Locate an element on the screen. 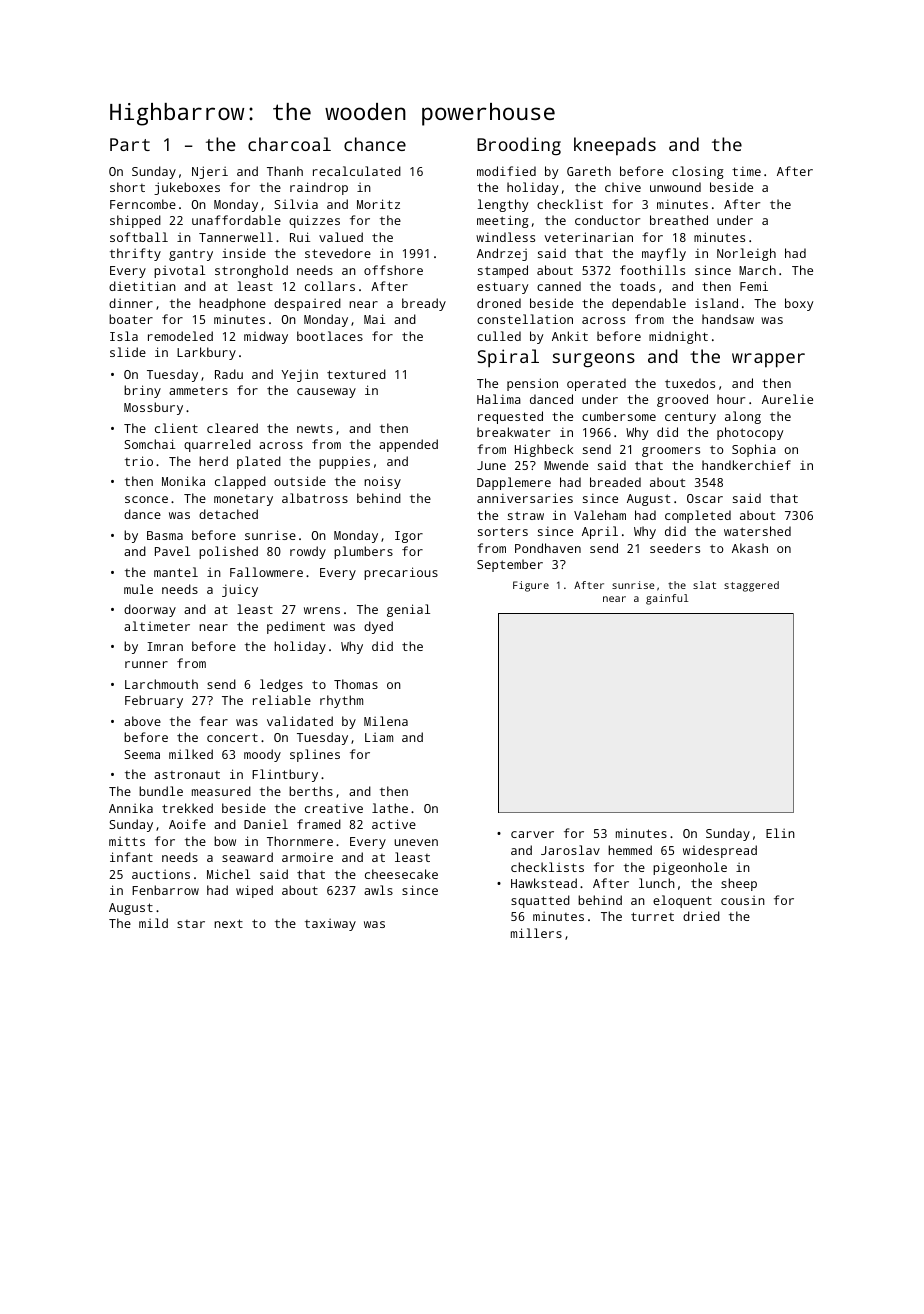 The width and height of the screenshot is (924, 1314). Rui is located at coordinates (300, 237).
